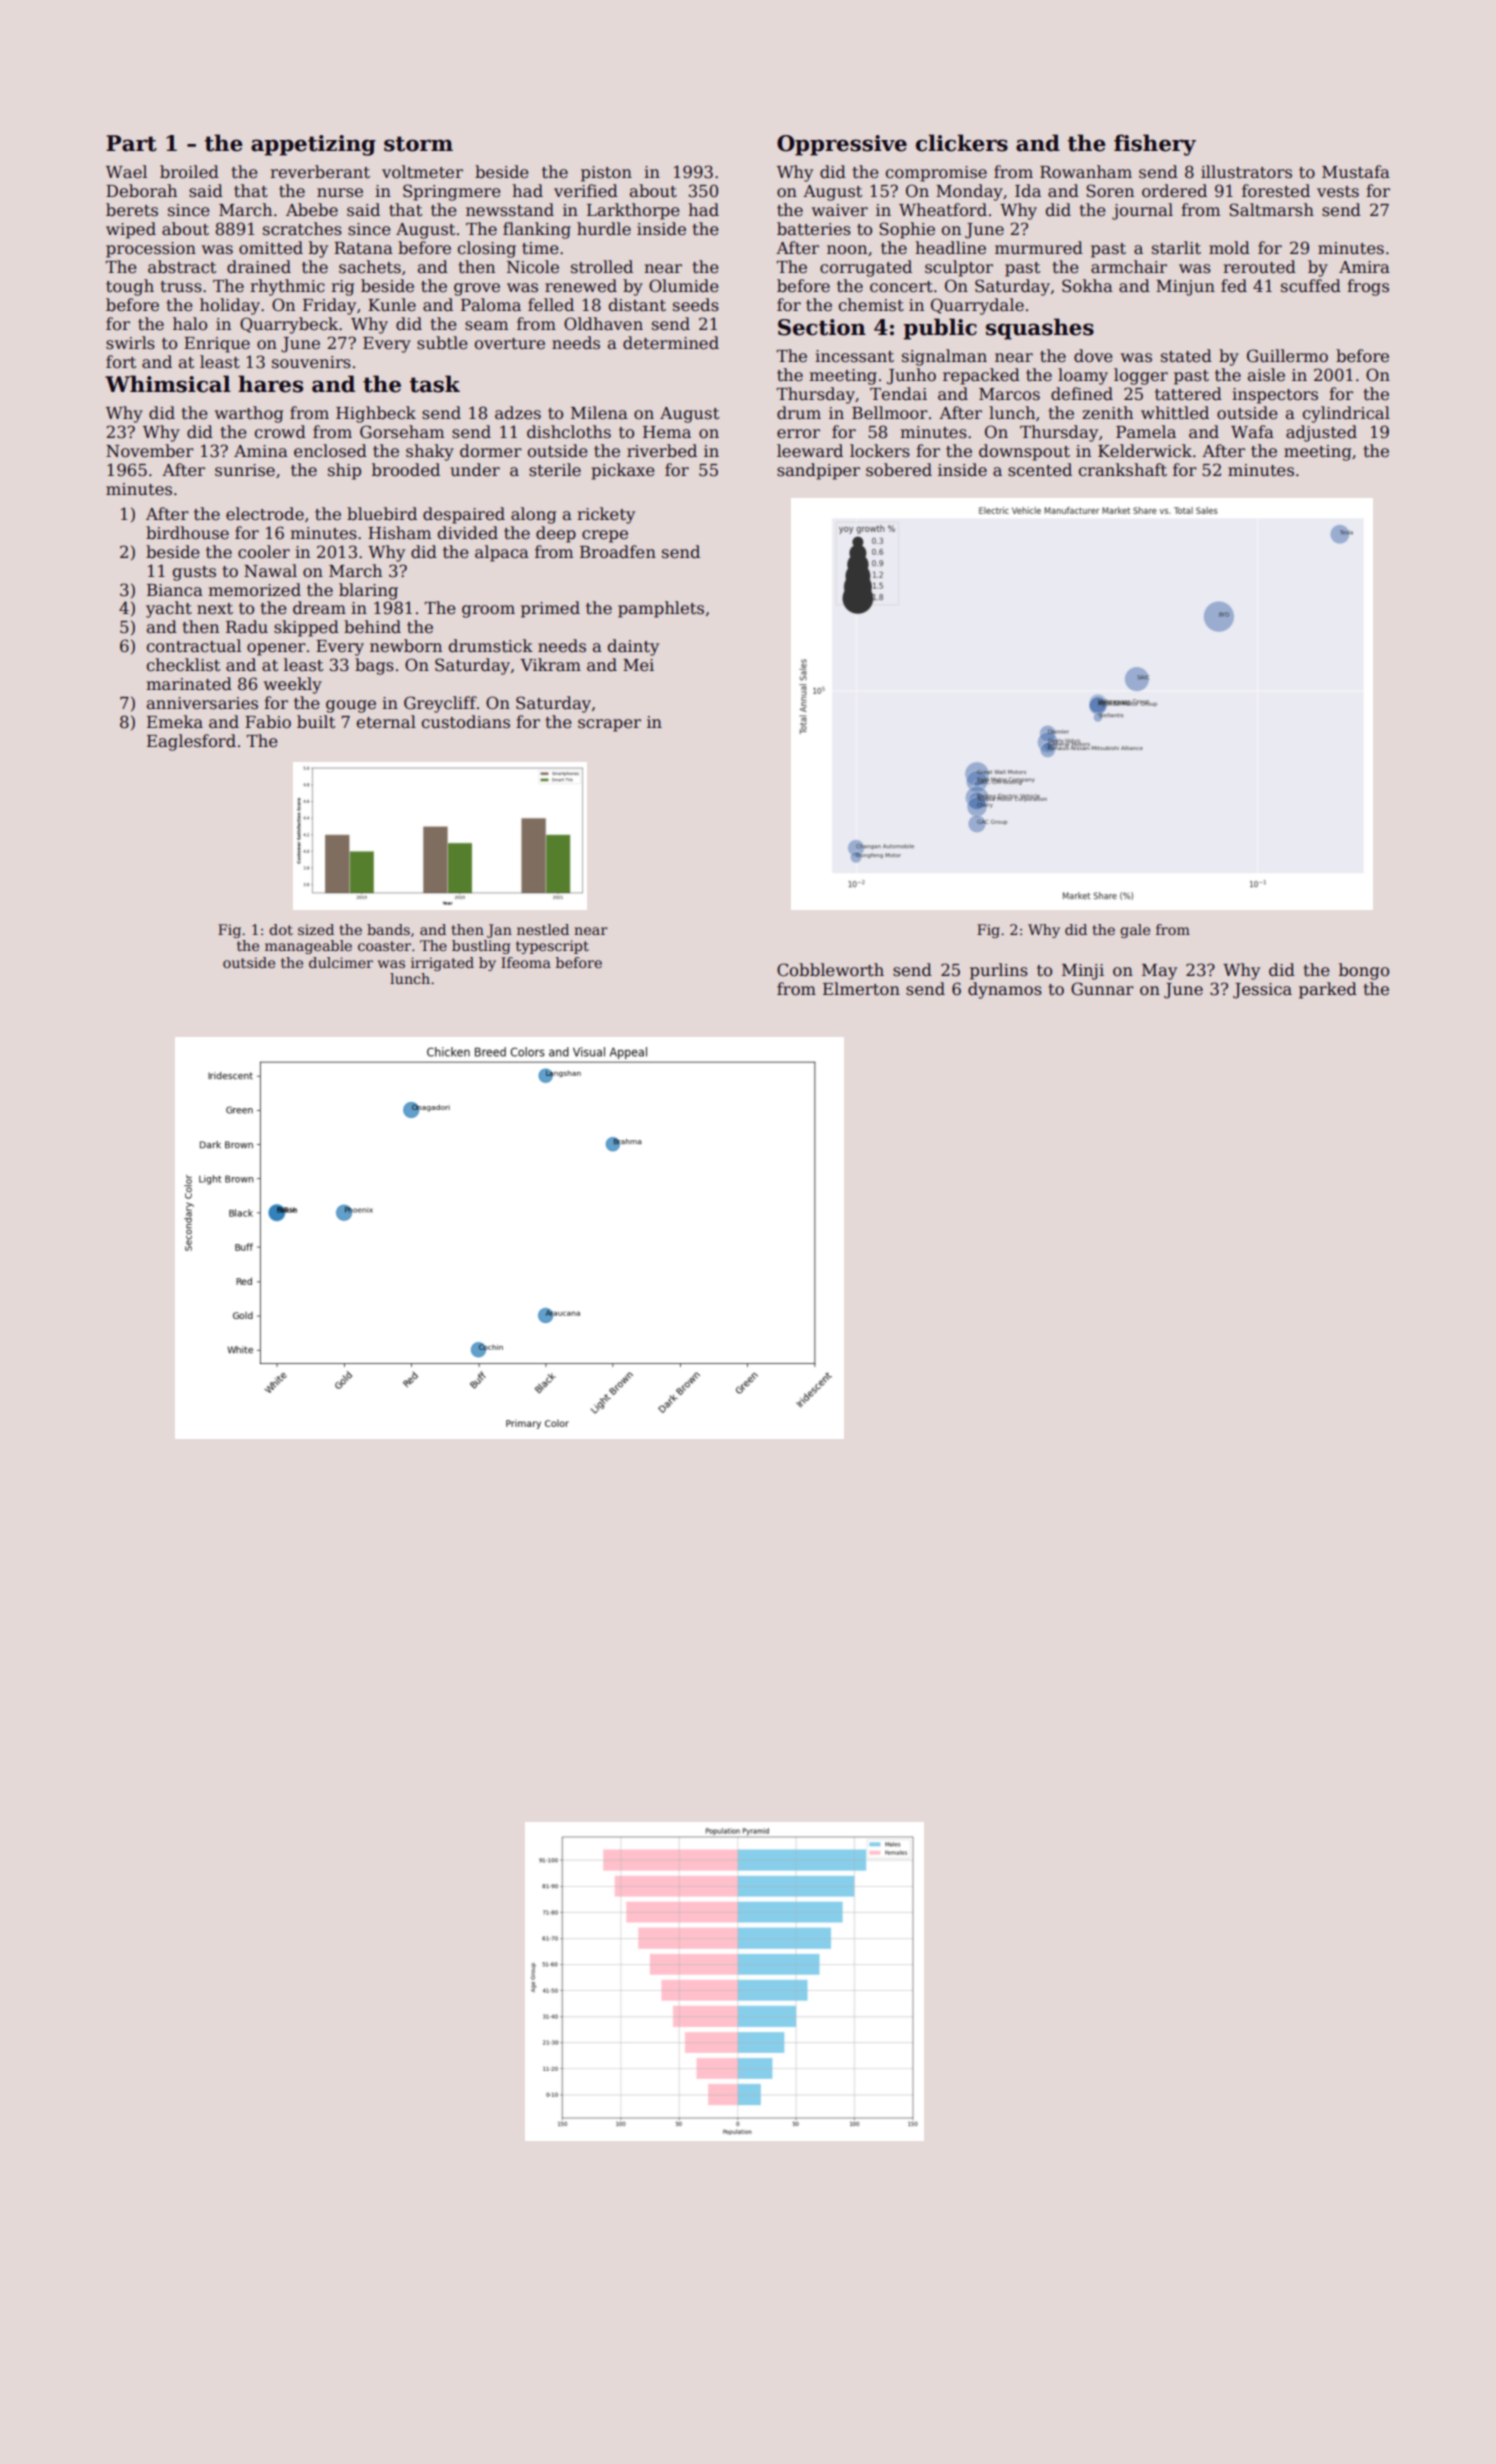  I want to click on Fabio, so click(268, 722).
